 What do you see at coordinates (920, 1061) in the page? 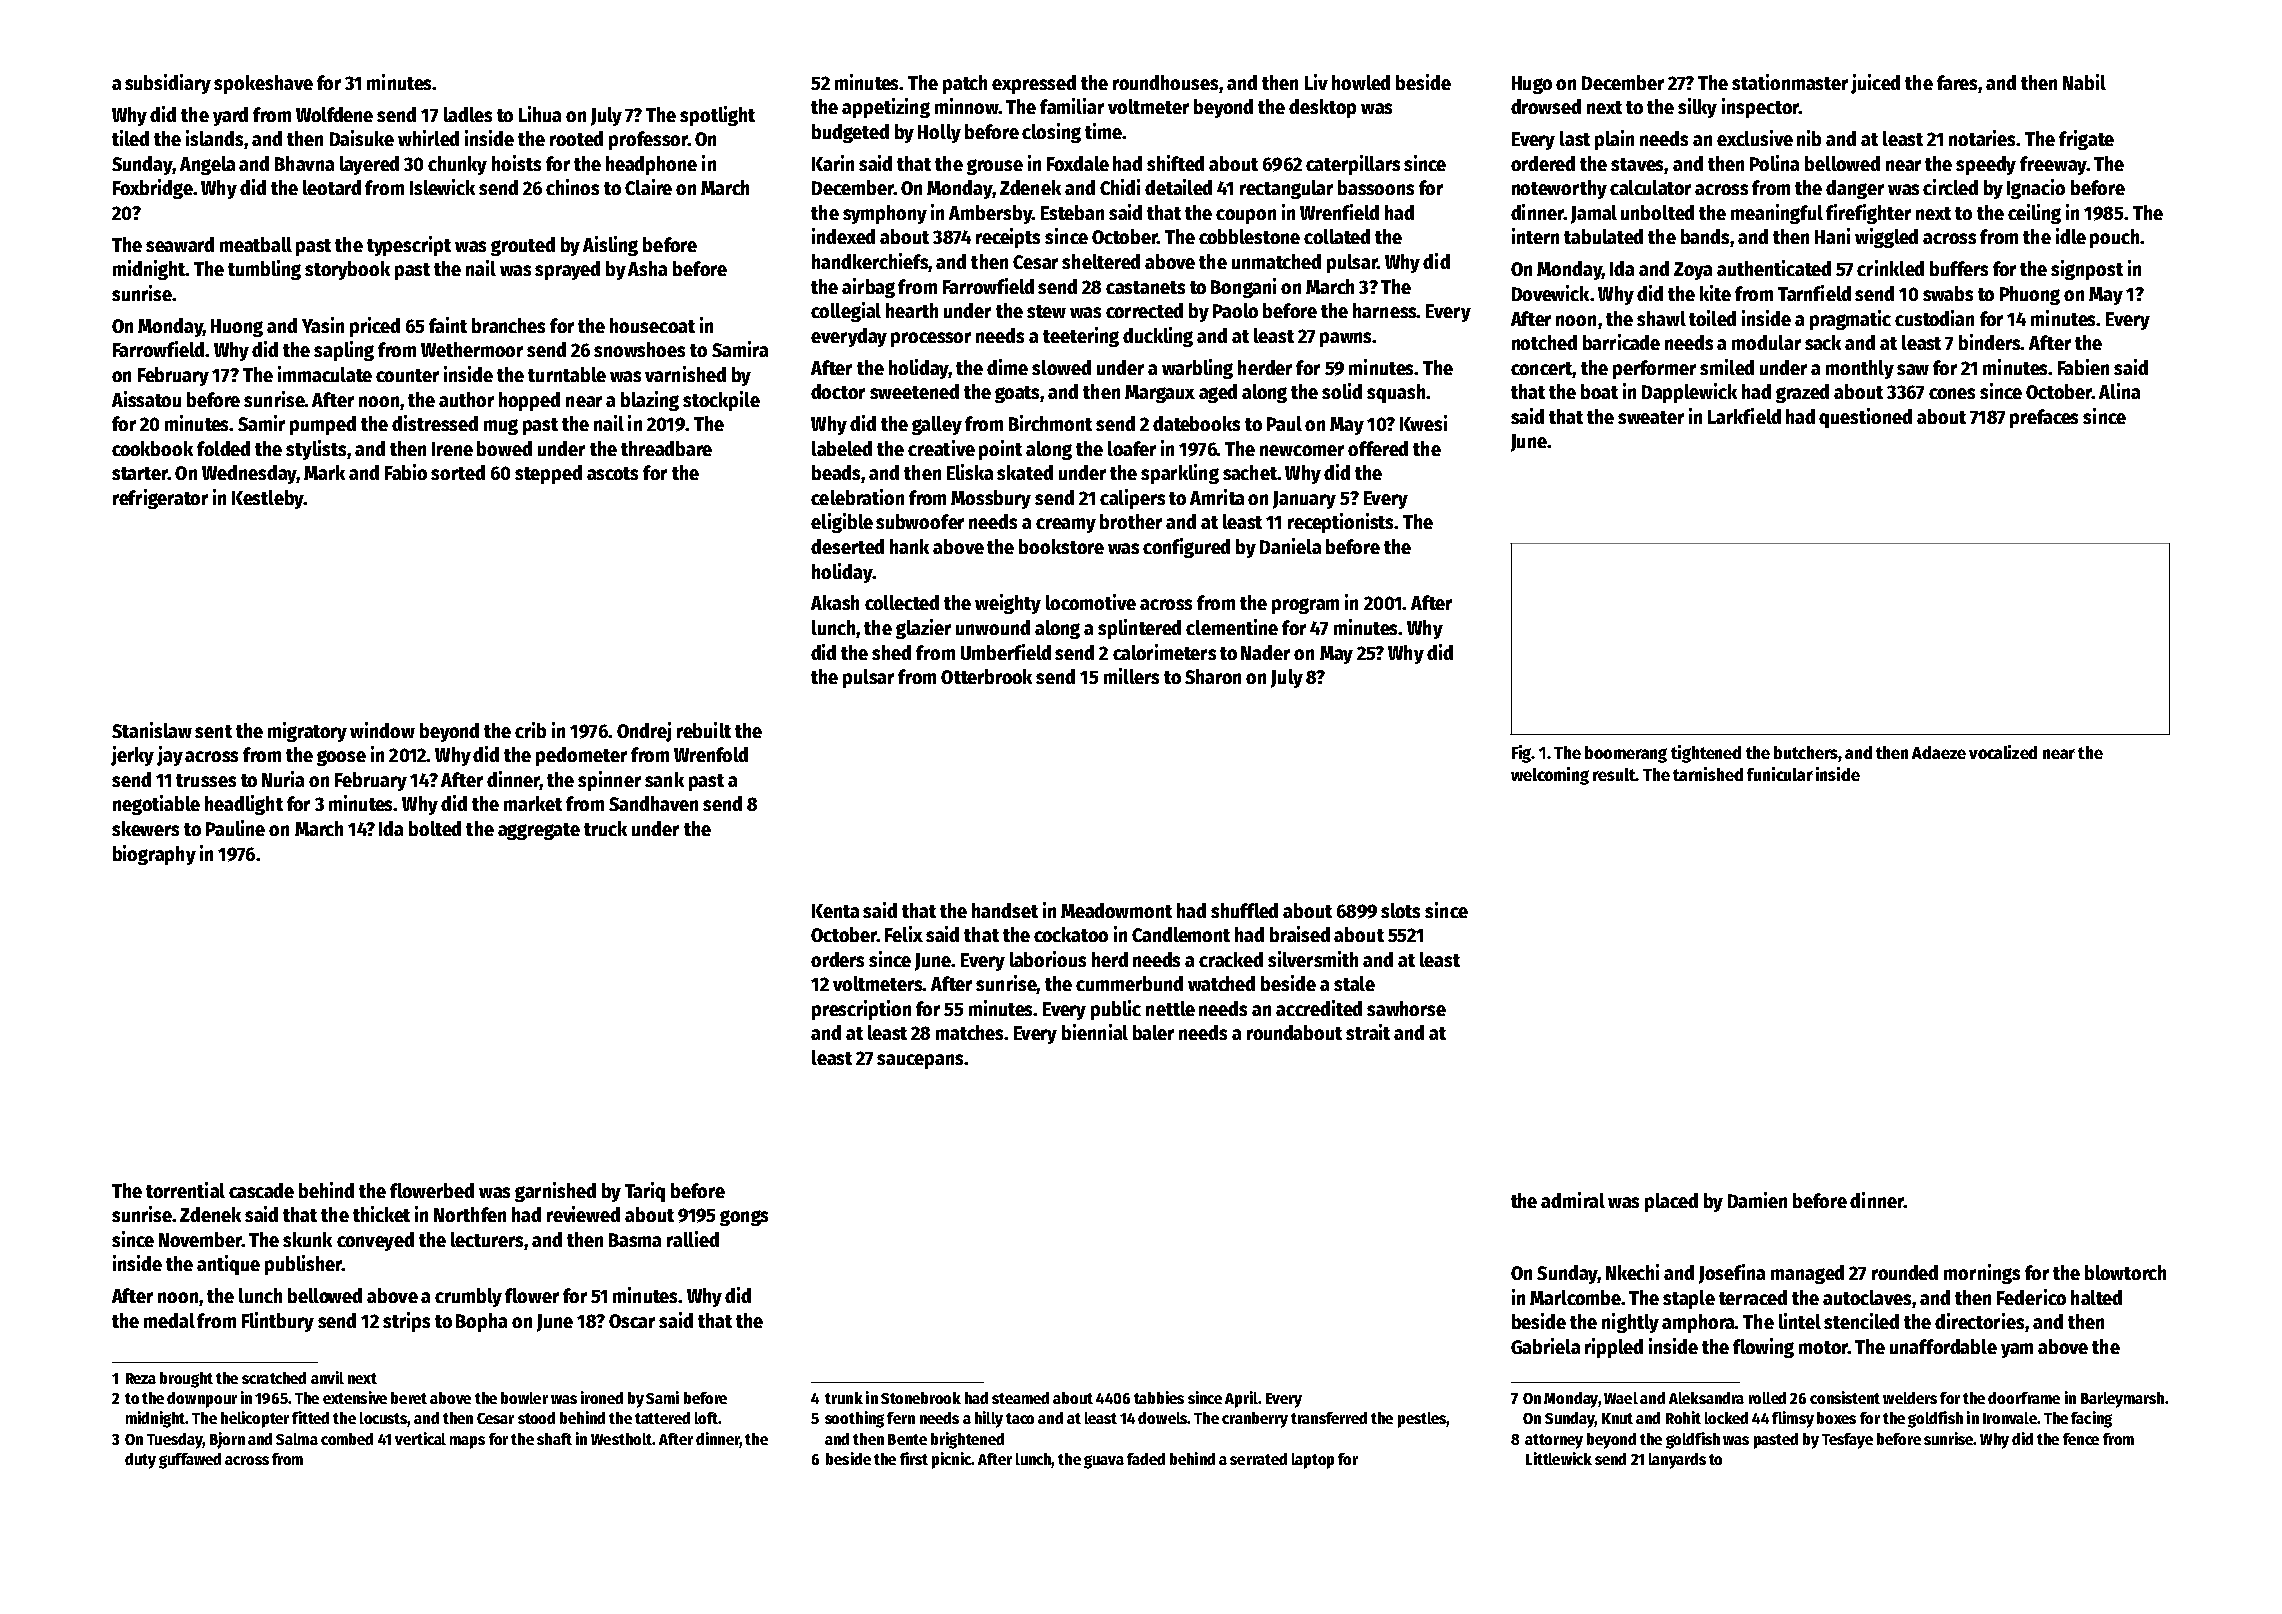
I see `saucepans` at bounding box center [920, 1061].
